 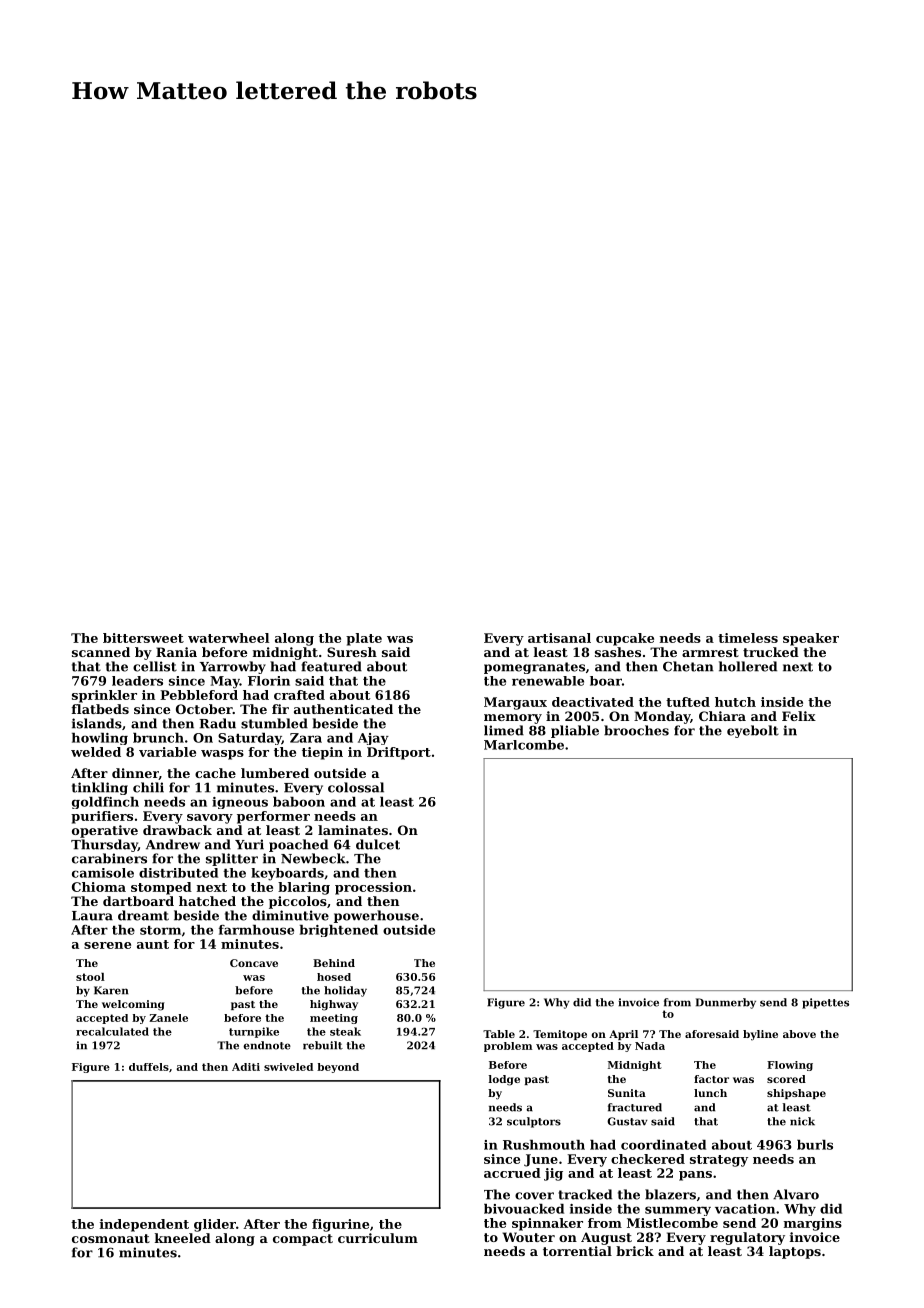 I want to click on Gustav, so click(x=627, y=1121).
